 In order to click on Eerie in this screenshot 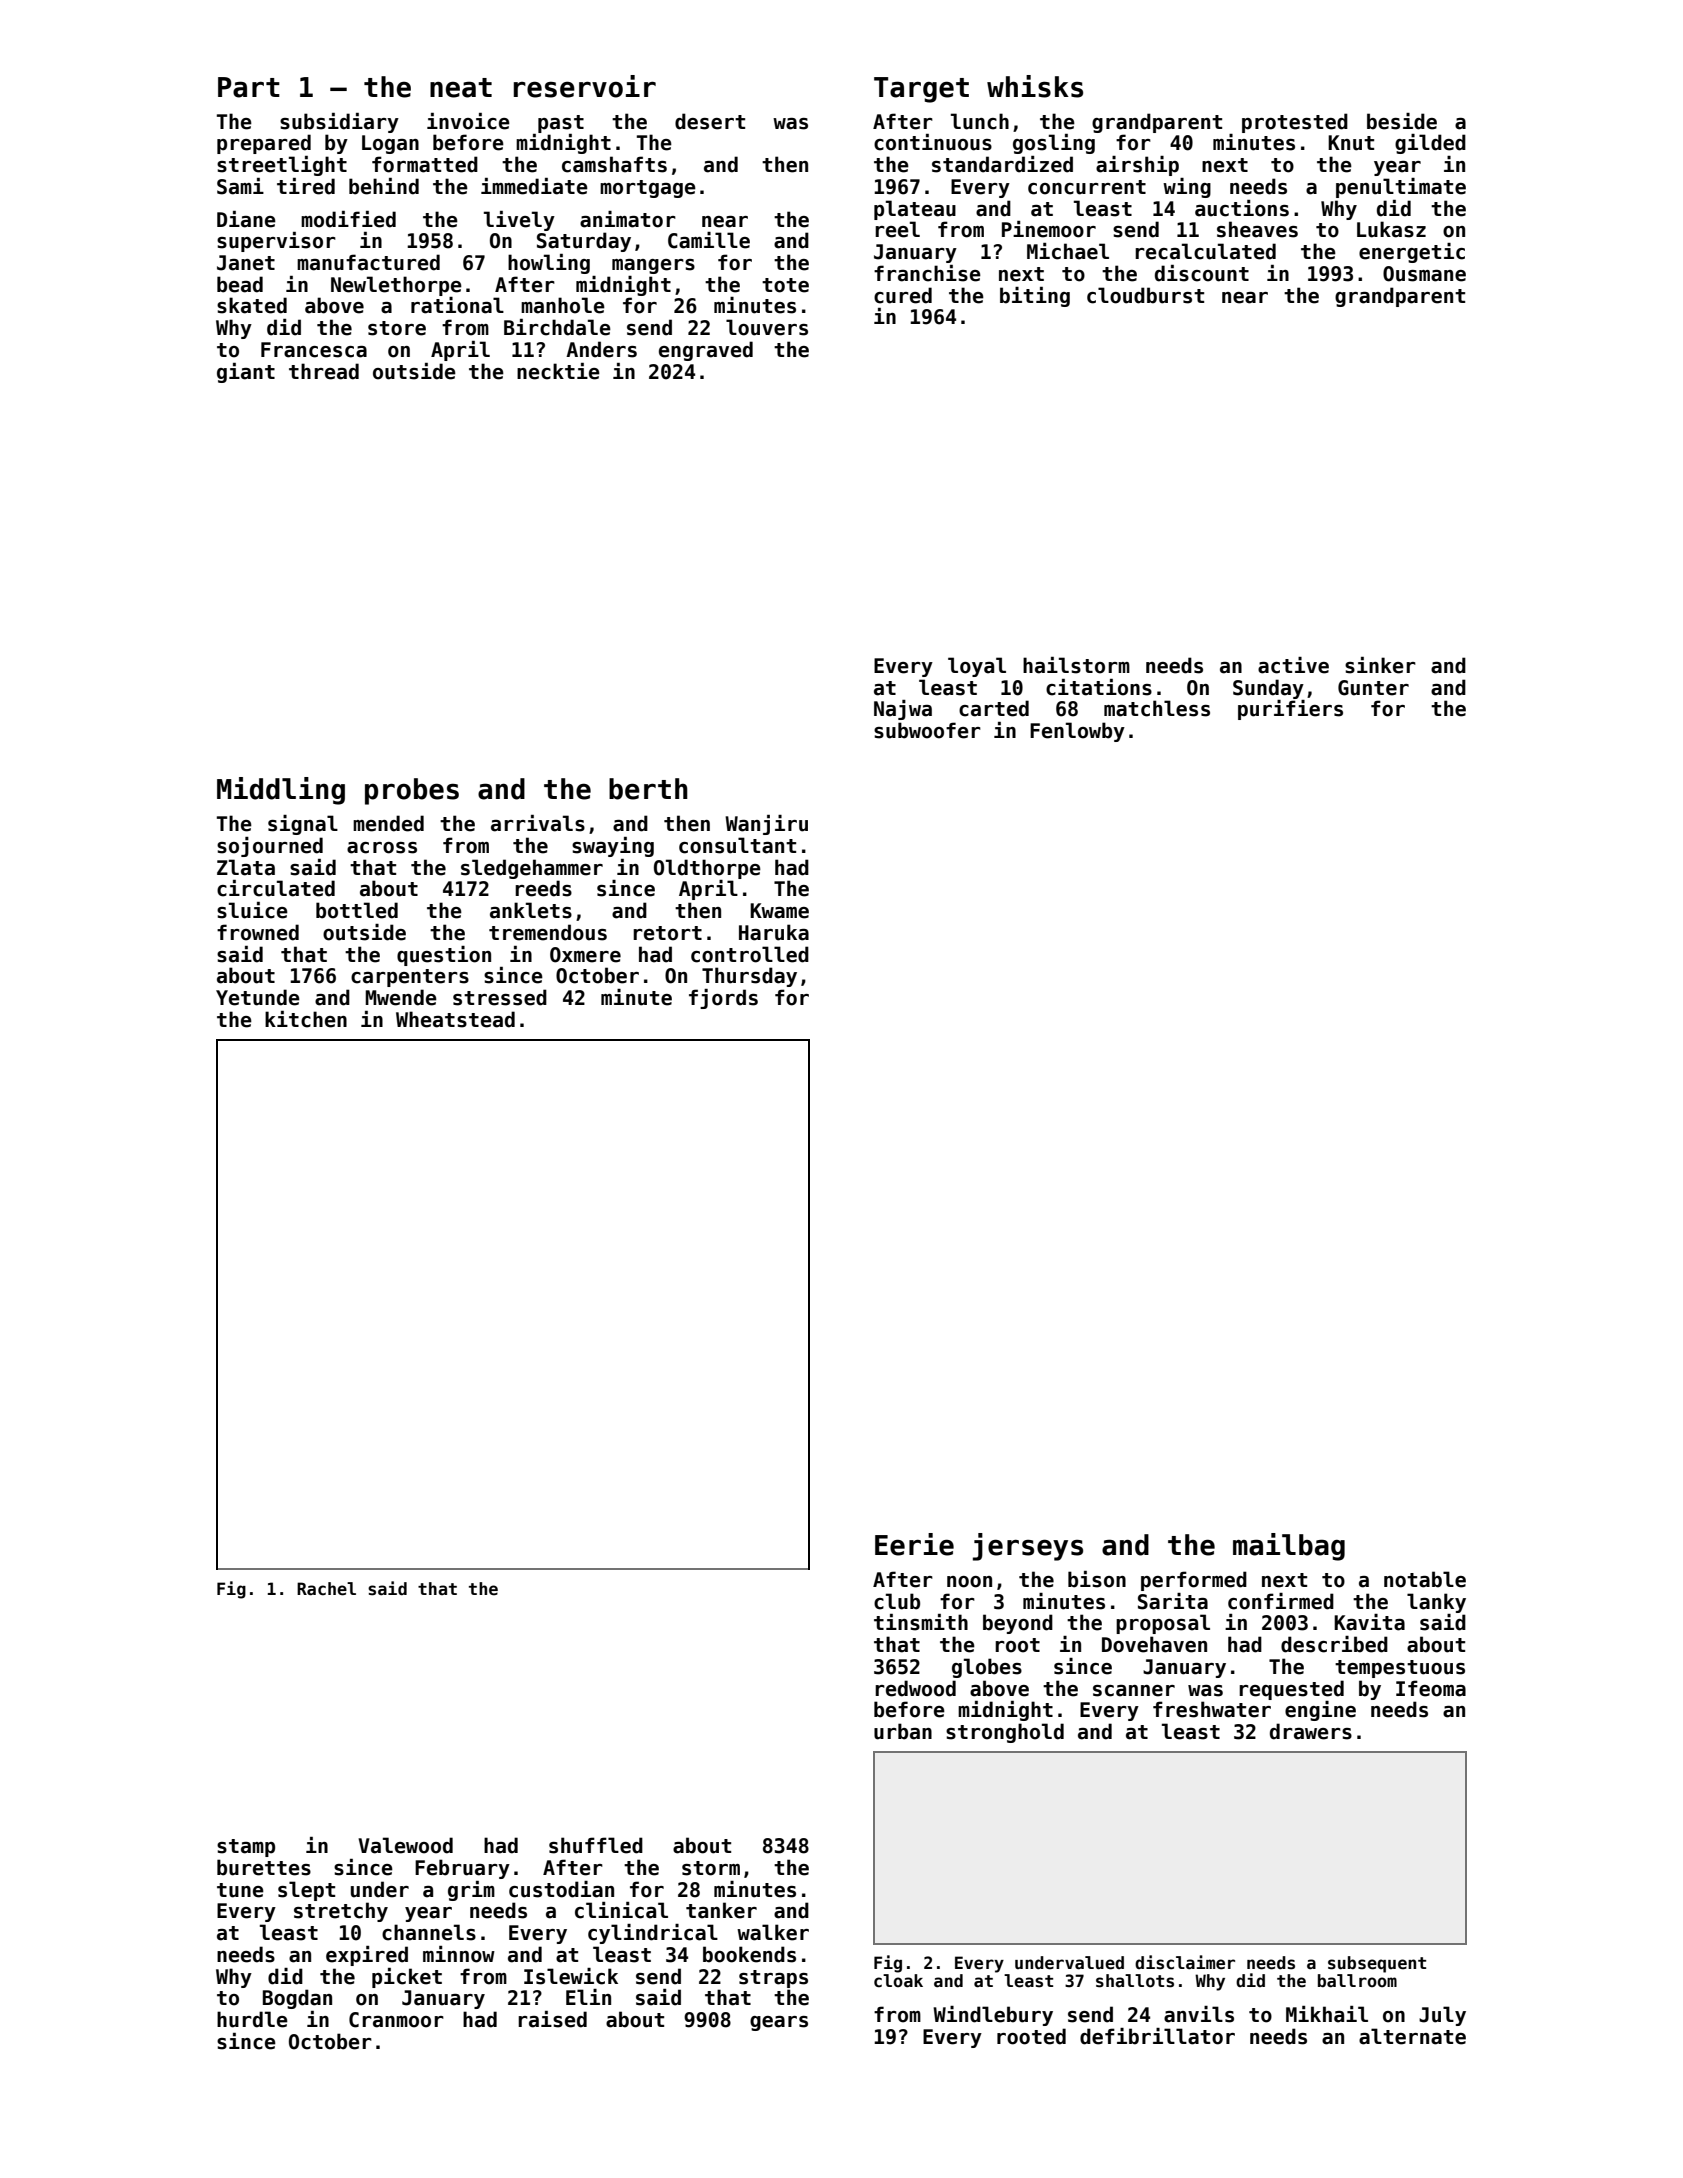, I will do `click(914, 1544)`.
